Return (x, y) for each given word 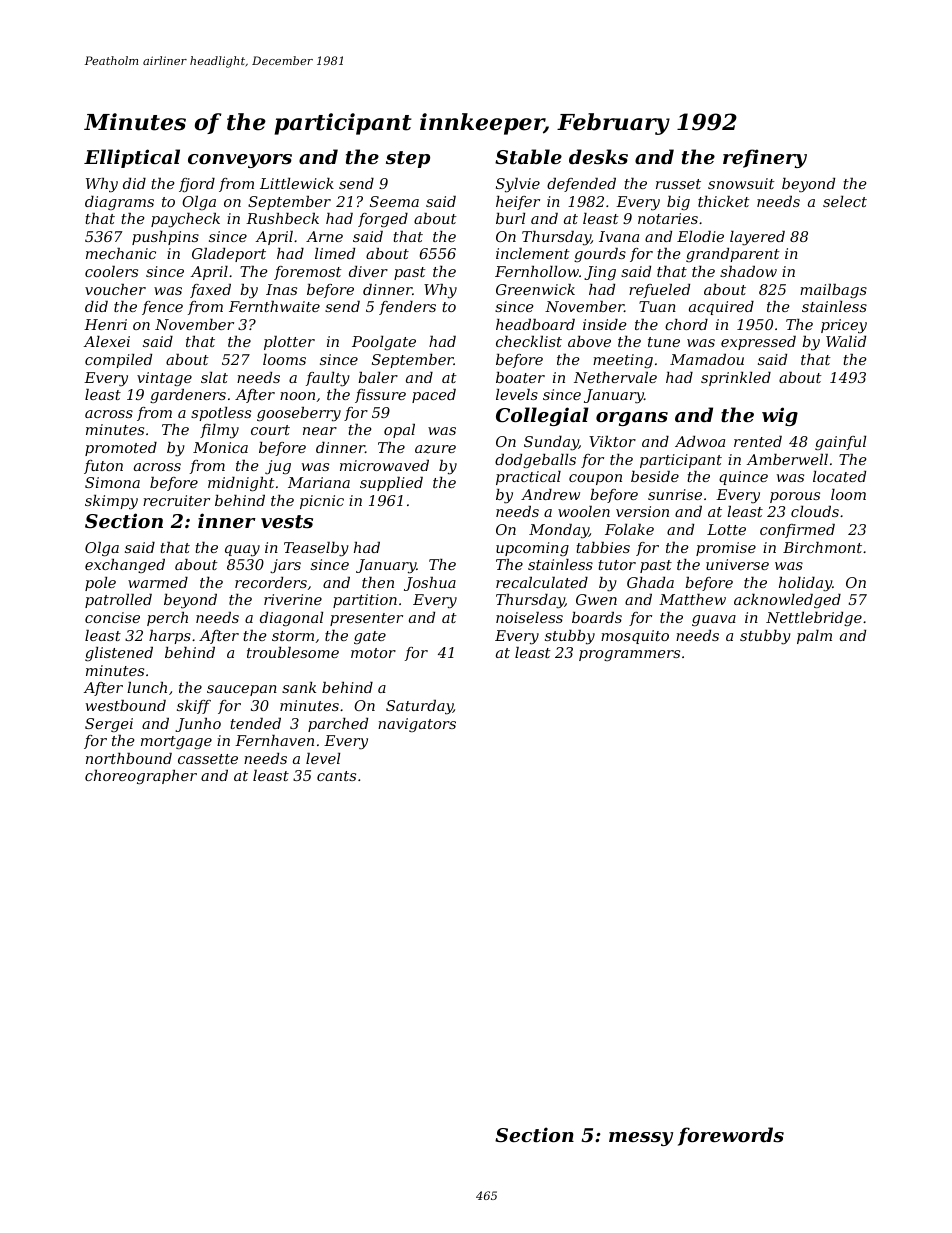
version (642, 511)
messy (641, 1139)
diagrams (119, 203)
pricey (844, 326)
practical (528, 478)
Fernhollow (537, 271)
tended (255, 723)
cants (336, 776)
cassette (208, 759)
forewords (731, 1136)
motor (373, 653)
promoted (121, 449)
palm (814, 637)
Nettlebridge (814, 619)
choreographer (141, 777)
